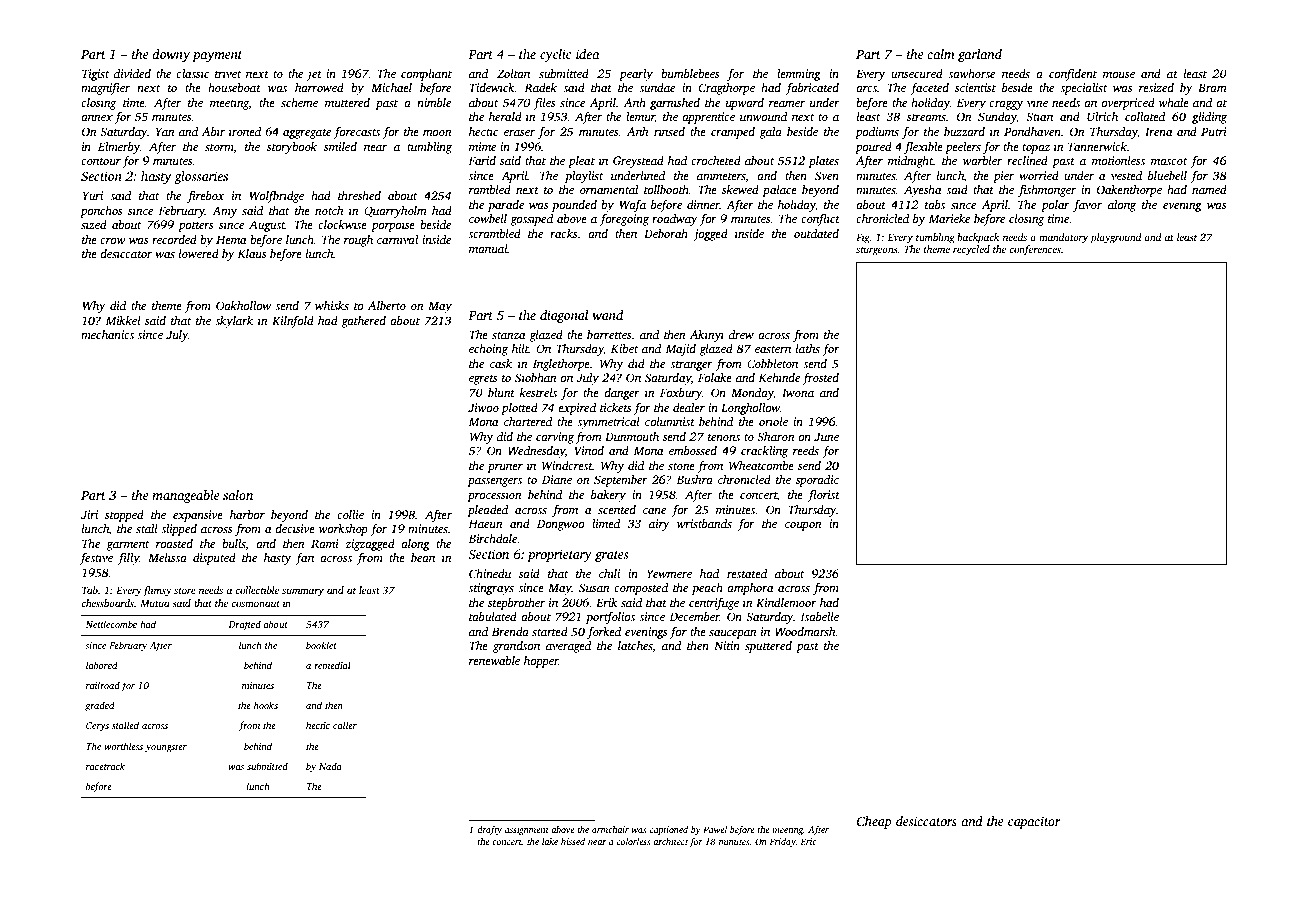 The image size is (1308, 924). Describe the element at coordinates (483, 407) in the document. I see `Jiwoo` at that location.
